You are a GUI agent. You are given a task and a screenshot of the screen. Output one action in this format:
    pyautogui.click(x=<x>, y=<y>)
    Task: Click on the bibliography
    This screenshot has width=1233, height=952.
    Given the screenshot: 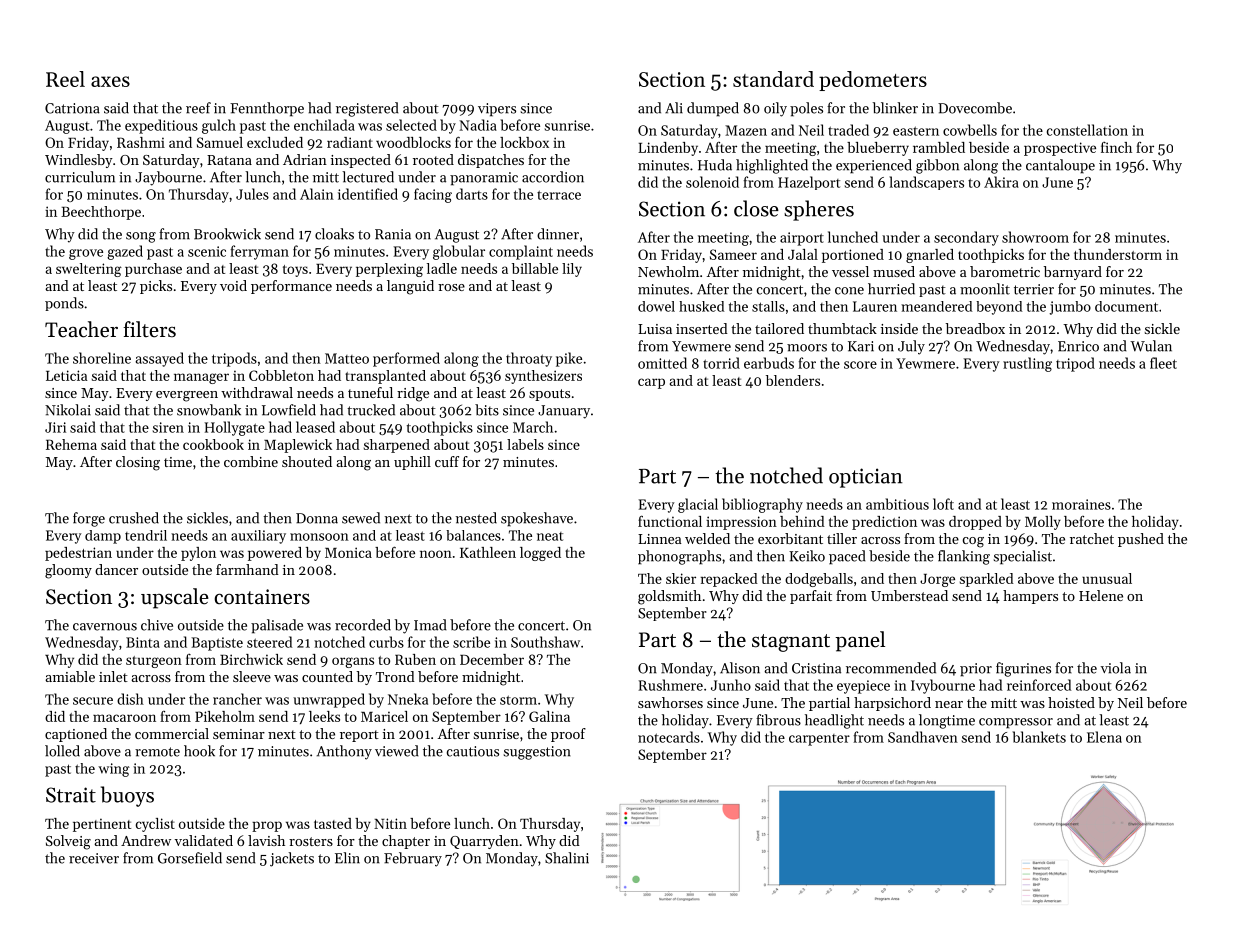 What is the action you would take?
    pyautogui.click(x=762, y=505)
